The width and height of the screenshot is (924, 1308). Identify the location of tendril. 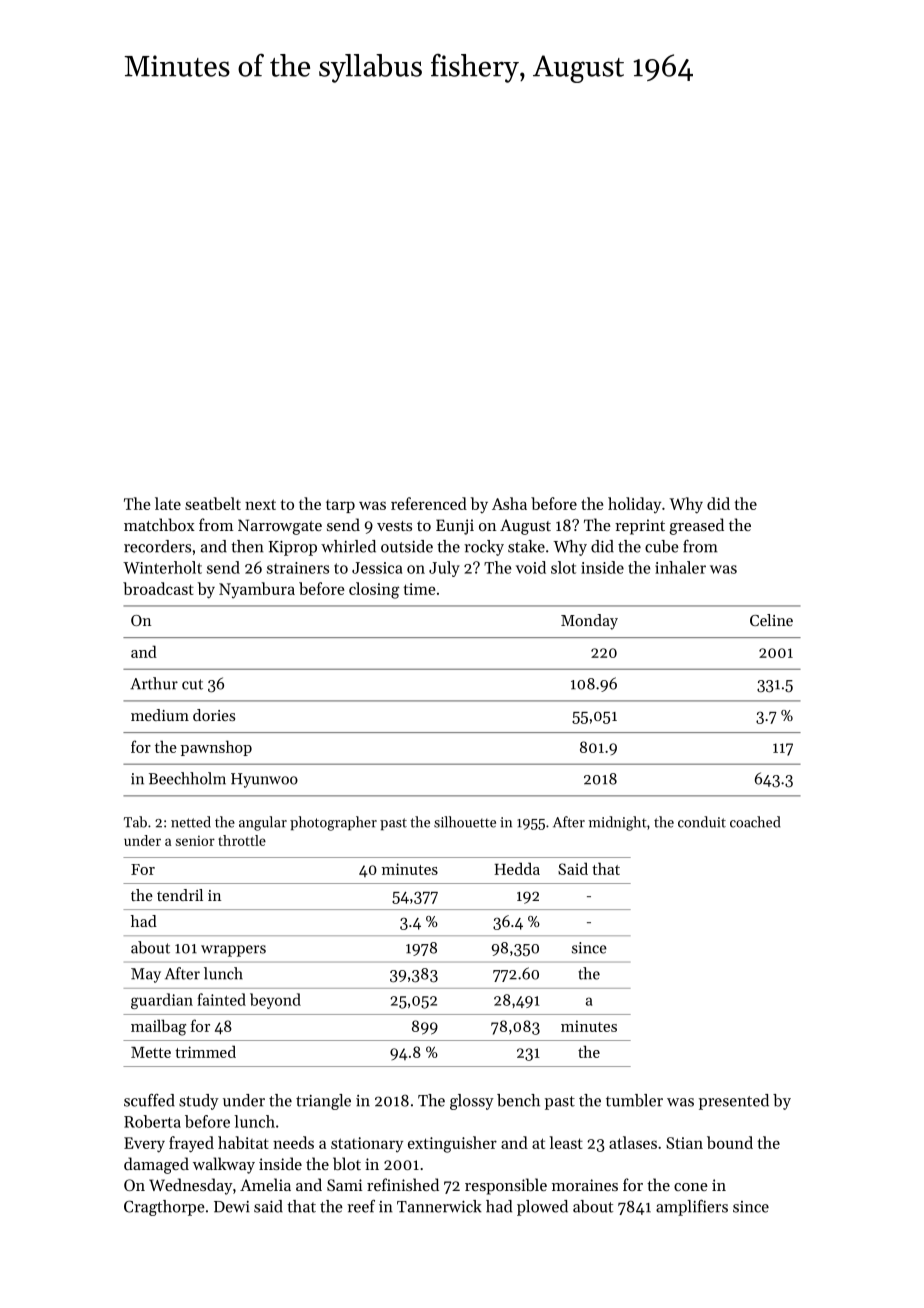
(180, 895).
